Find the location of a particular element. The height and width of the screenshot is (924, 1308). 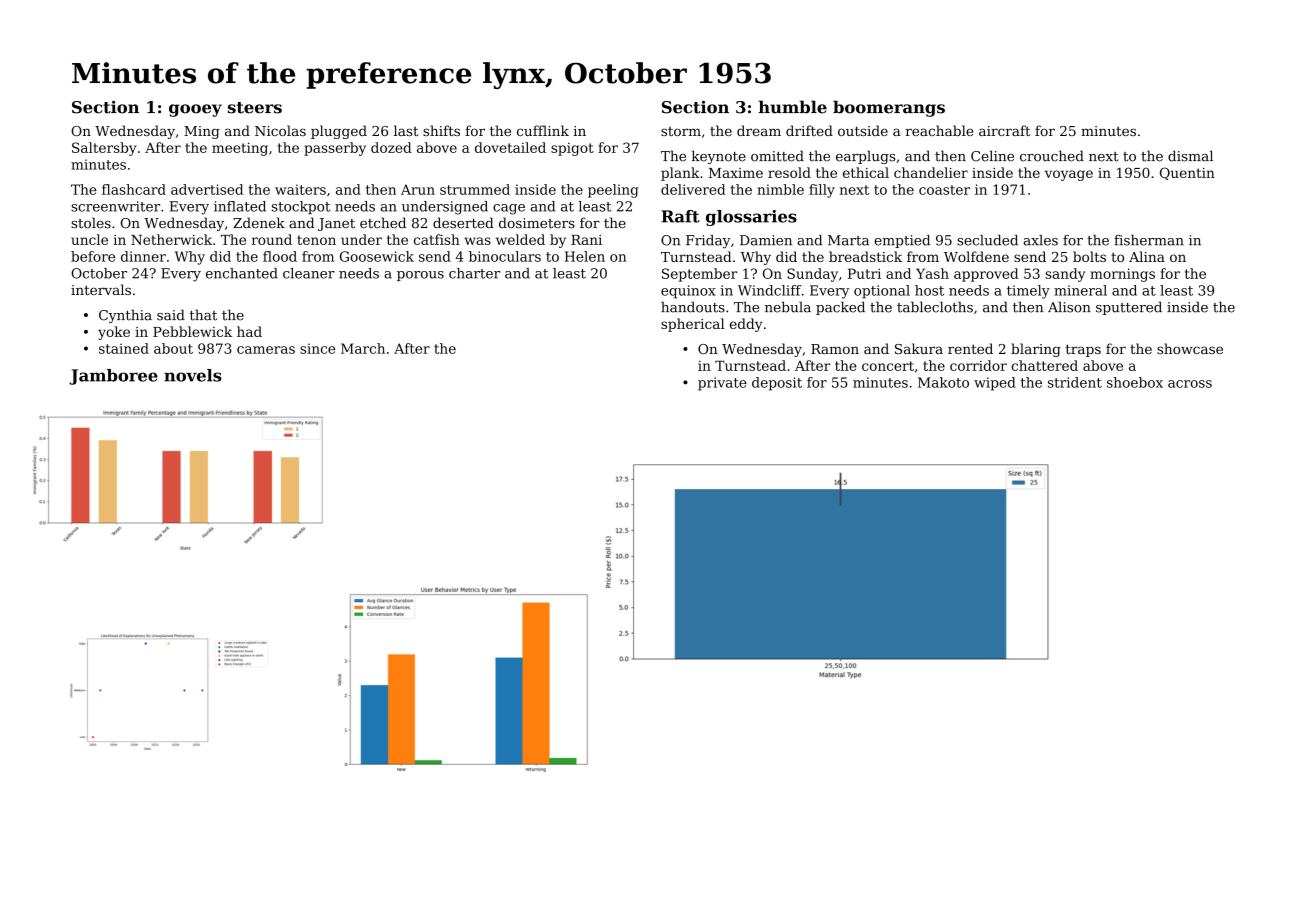

enchanted is located at coordinates (242, 273).
